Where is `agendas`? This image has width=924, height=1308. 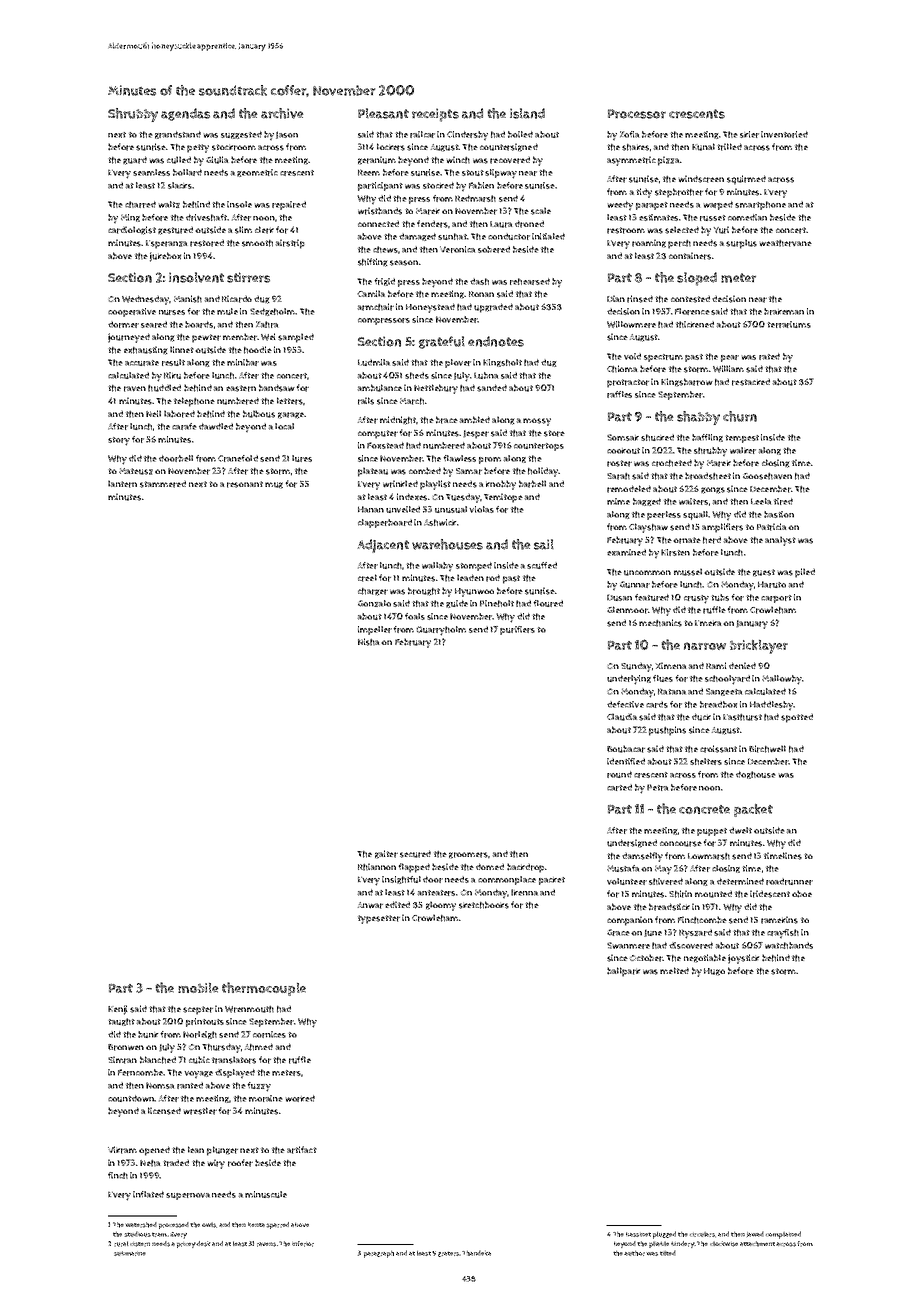
agendas is located at coordinates (185, 114).
